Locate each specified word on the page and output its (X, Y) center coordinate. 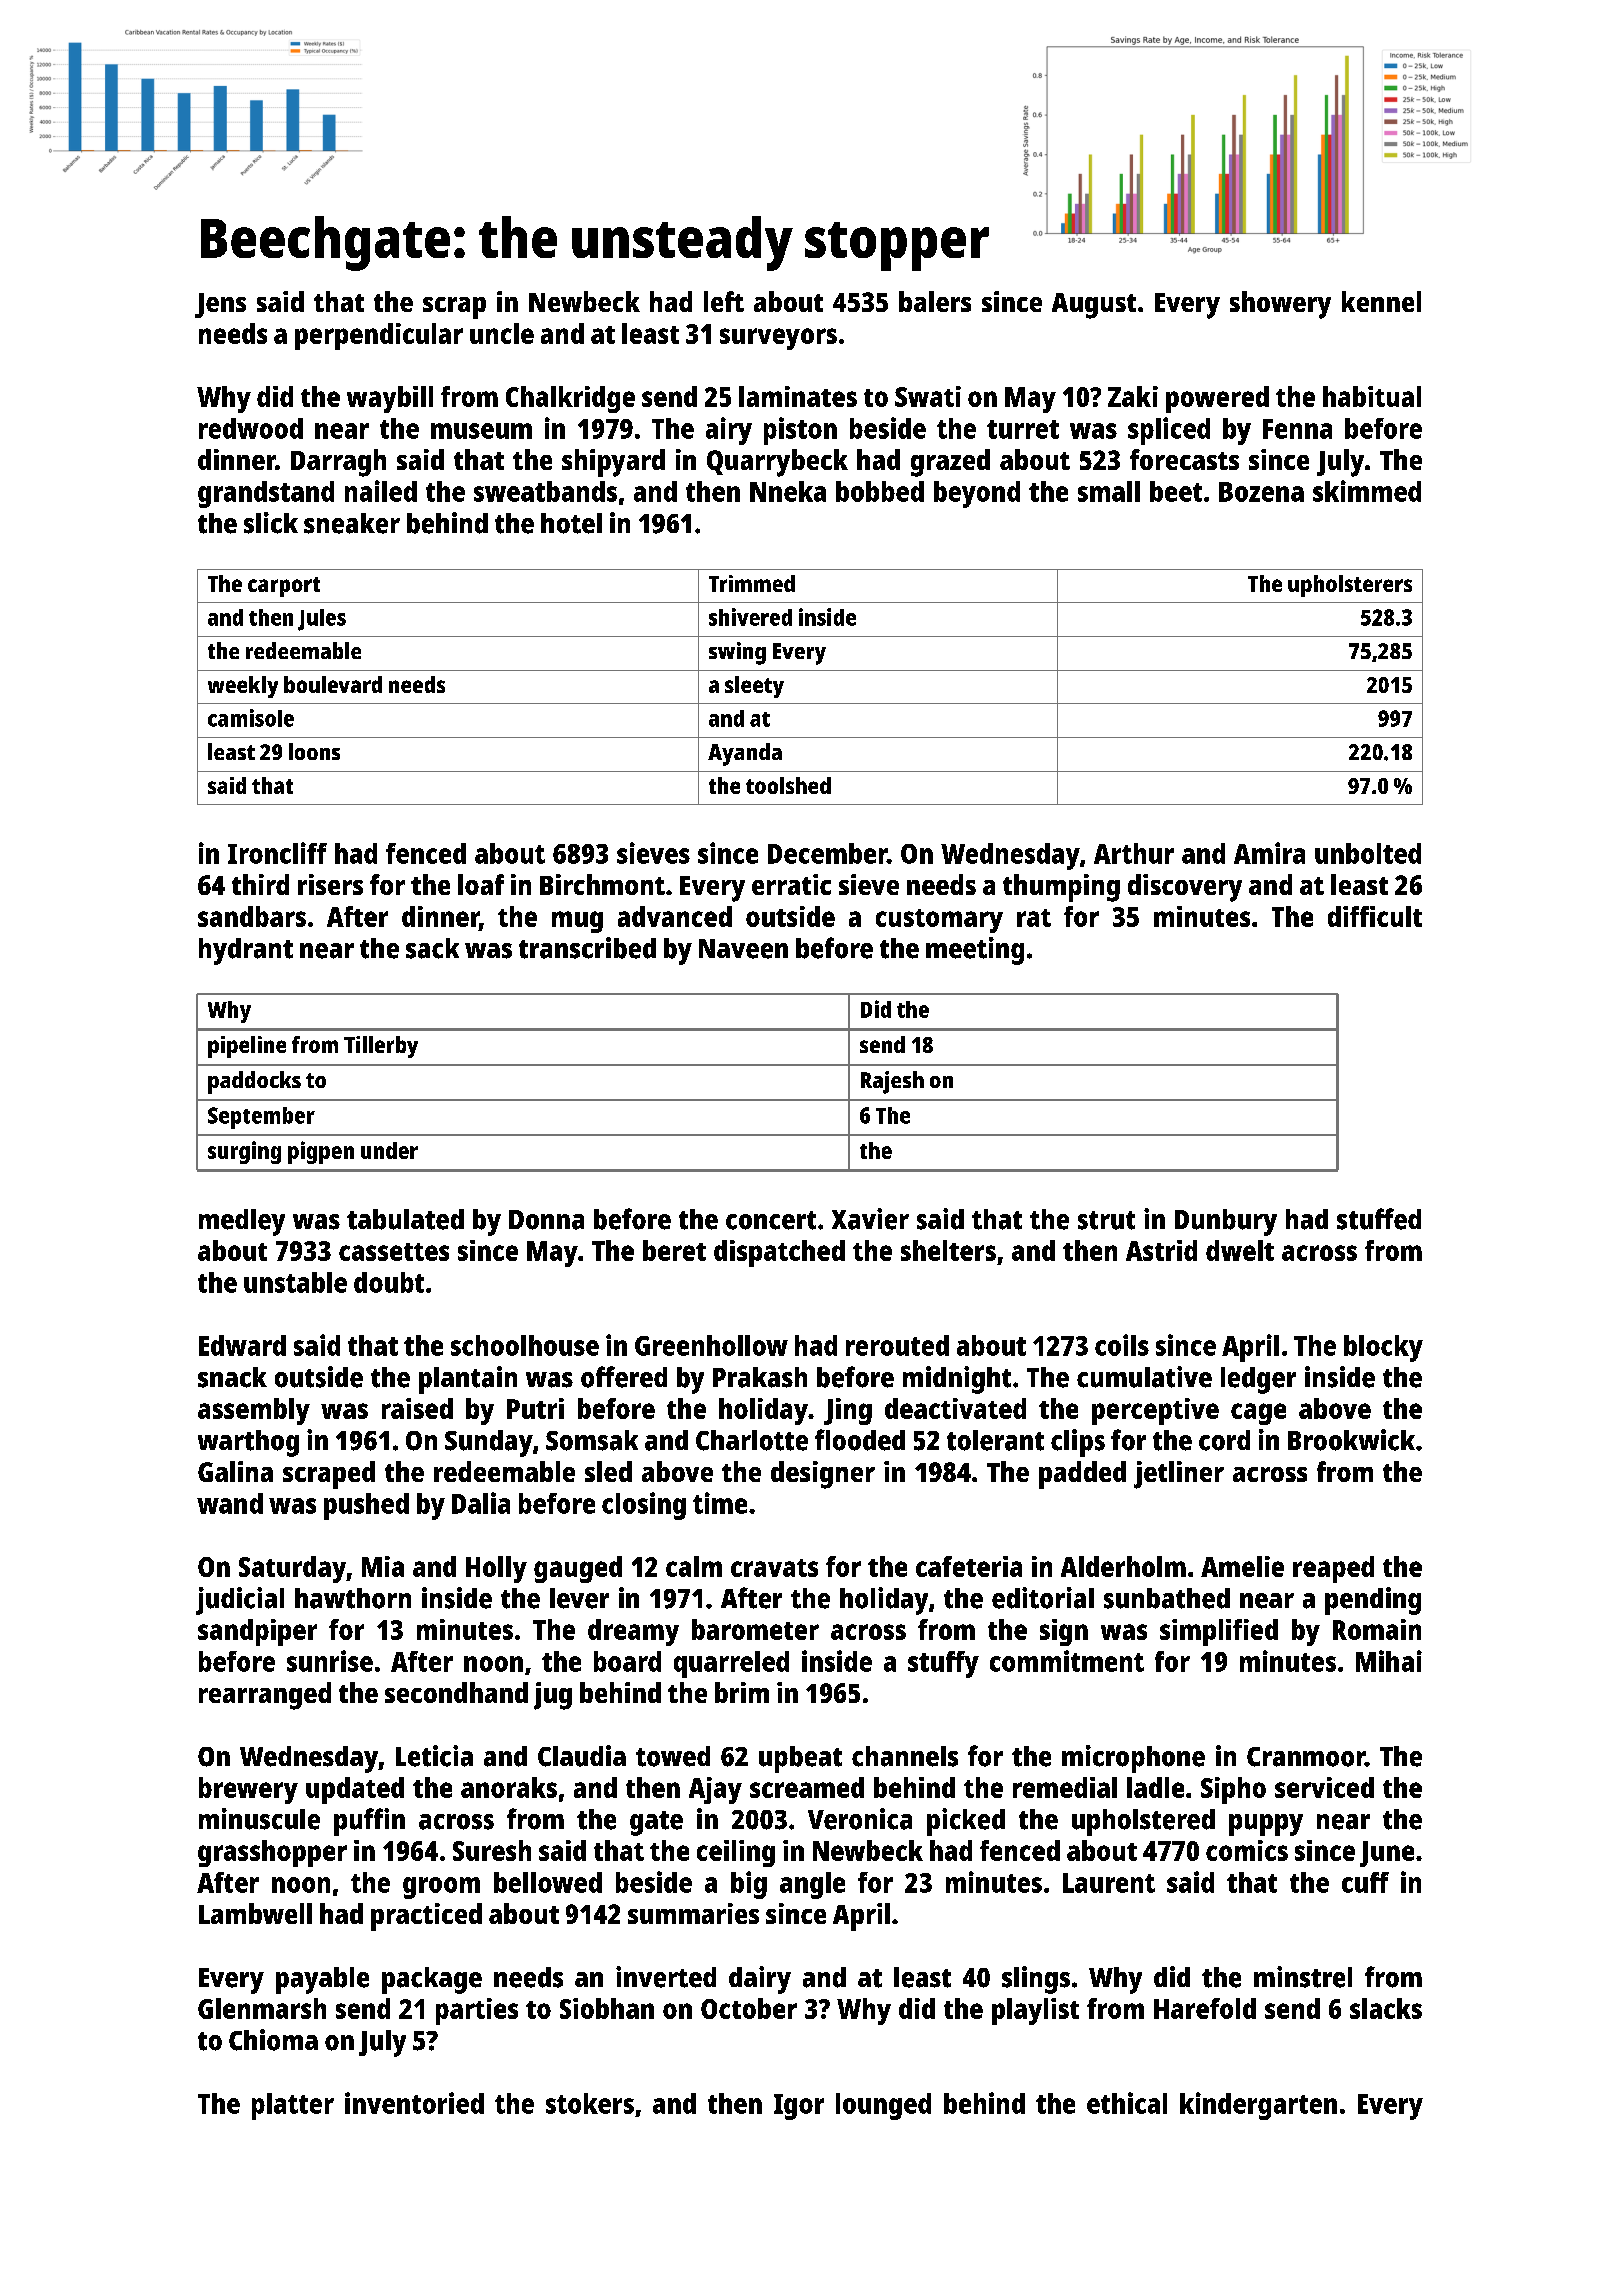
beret (674, 1250)
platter (293, 2106)
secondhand (456, 1692)
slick (271, 523)
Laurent (1109, 1883)
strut (1106, 1220)
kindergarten (1258, 2106)
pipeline (247, 1047)
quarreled (731, 1664)
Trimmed (752, 583)
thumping (1061, 888)
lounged (883, 2106)
